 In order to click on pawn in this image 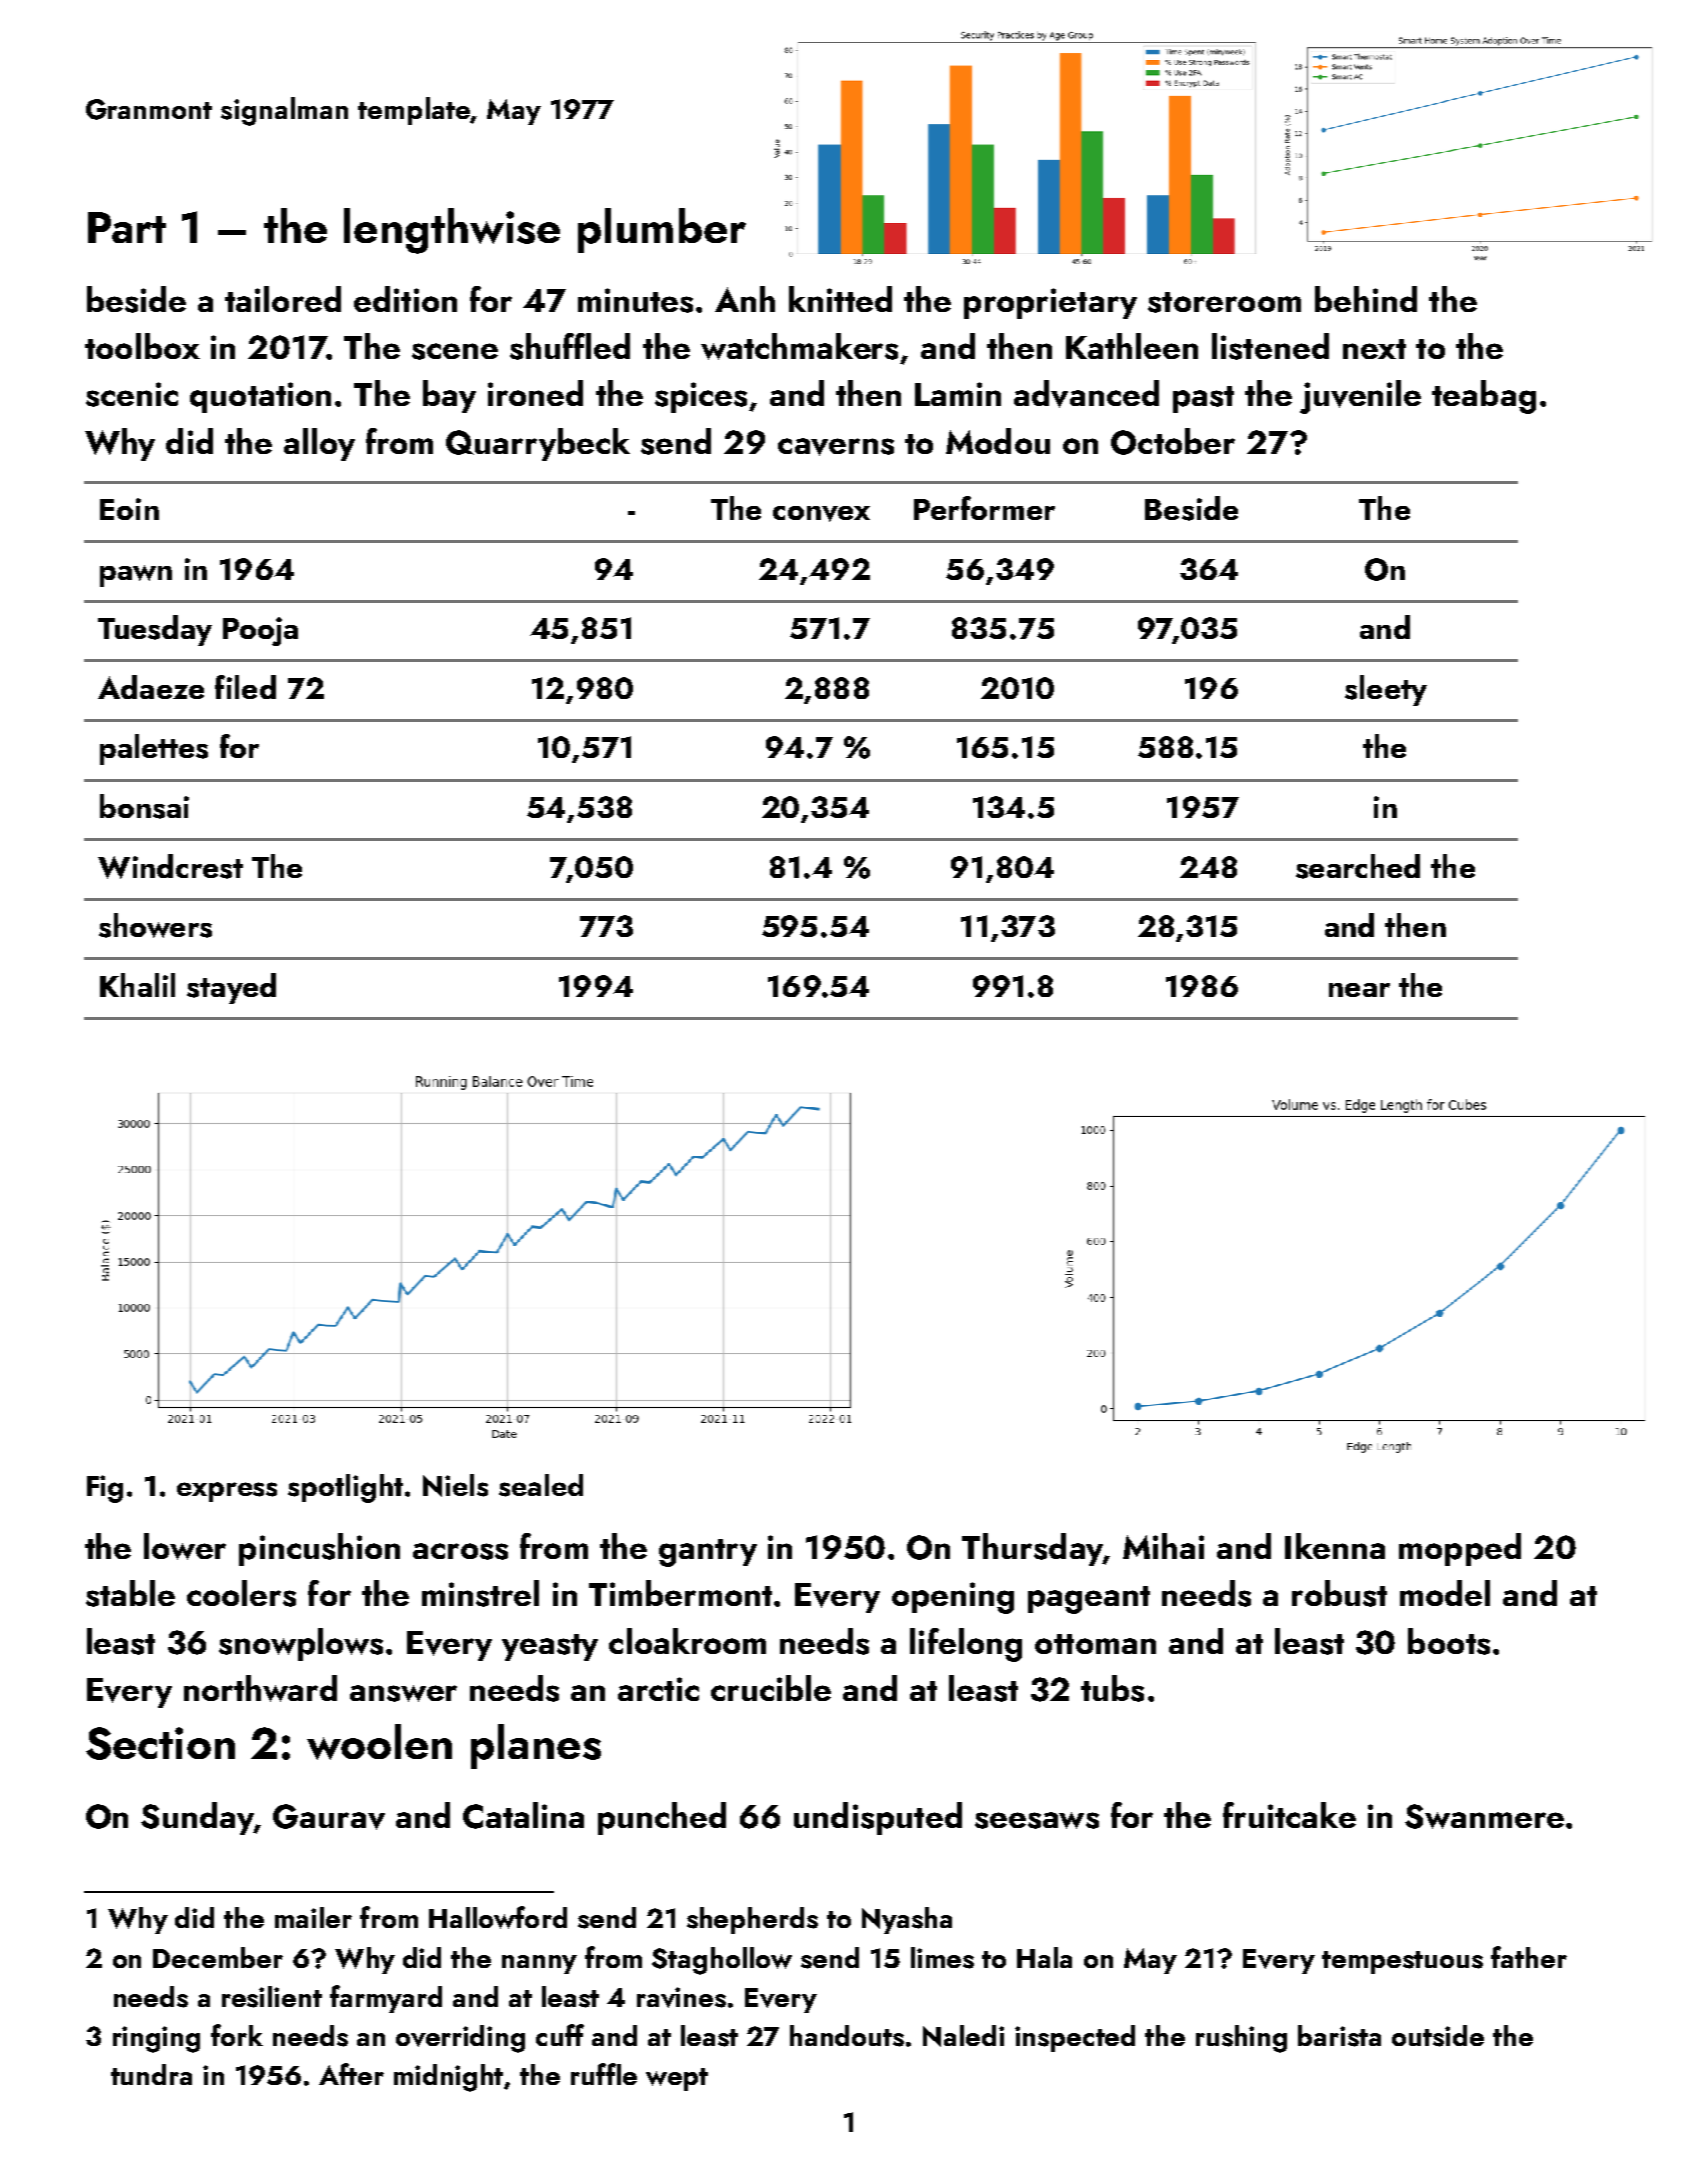, I will do `click(136, 576)`.
